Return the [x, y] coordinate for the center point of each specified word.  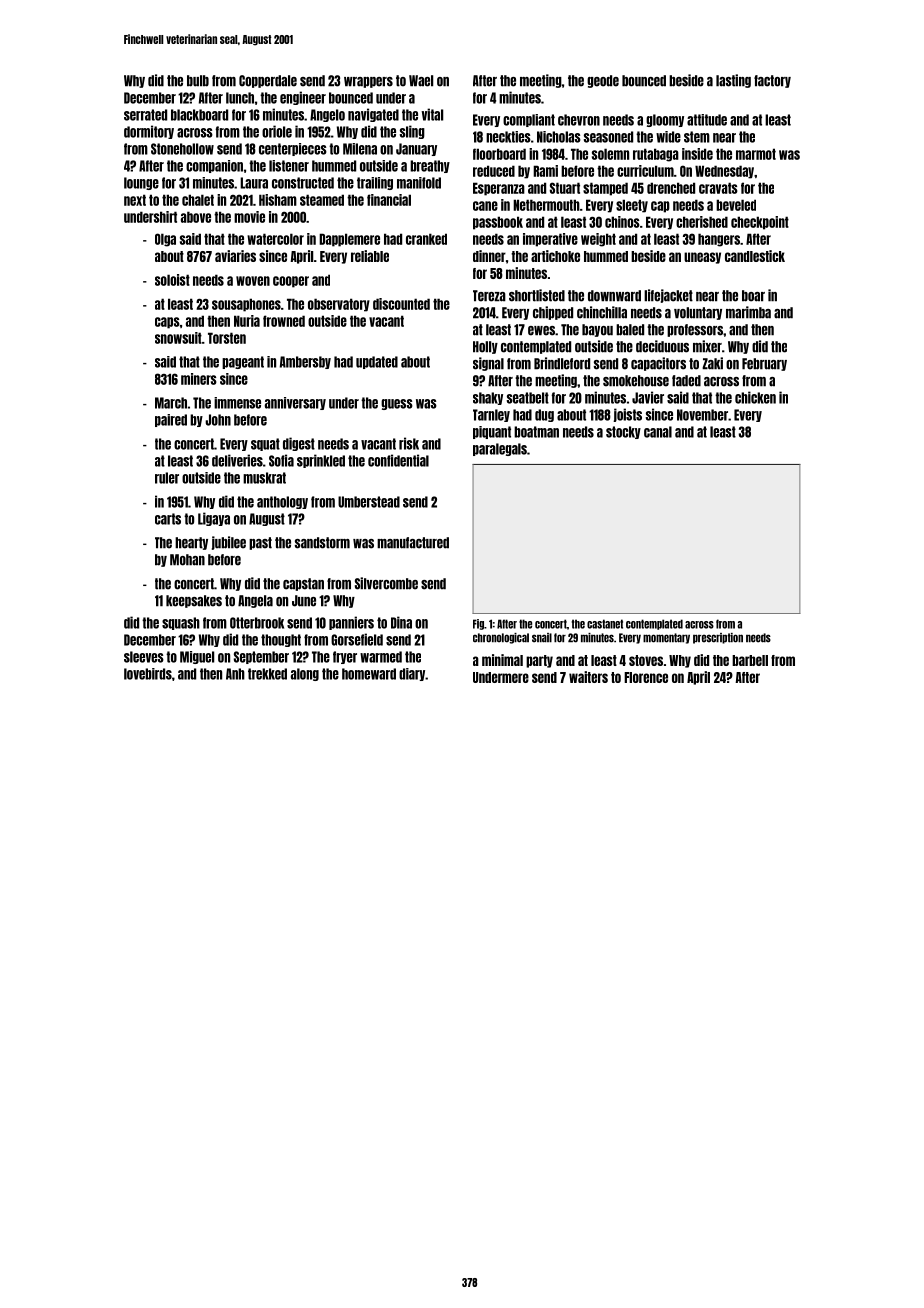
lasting [733, 81]
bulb [198, 81]
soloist [172, 280]
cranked [426, 239]
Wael [421, 81]
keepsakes [194, 601]
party [539, 661]
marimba [748, 312]
